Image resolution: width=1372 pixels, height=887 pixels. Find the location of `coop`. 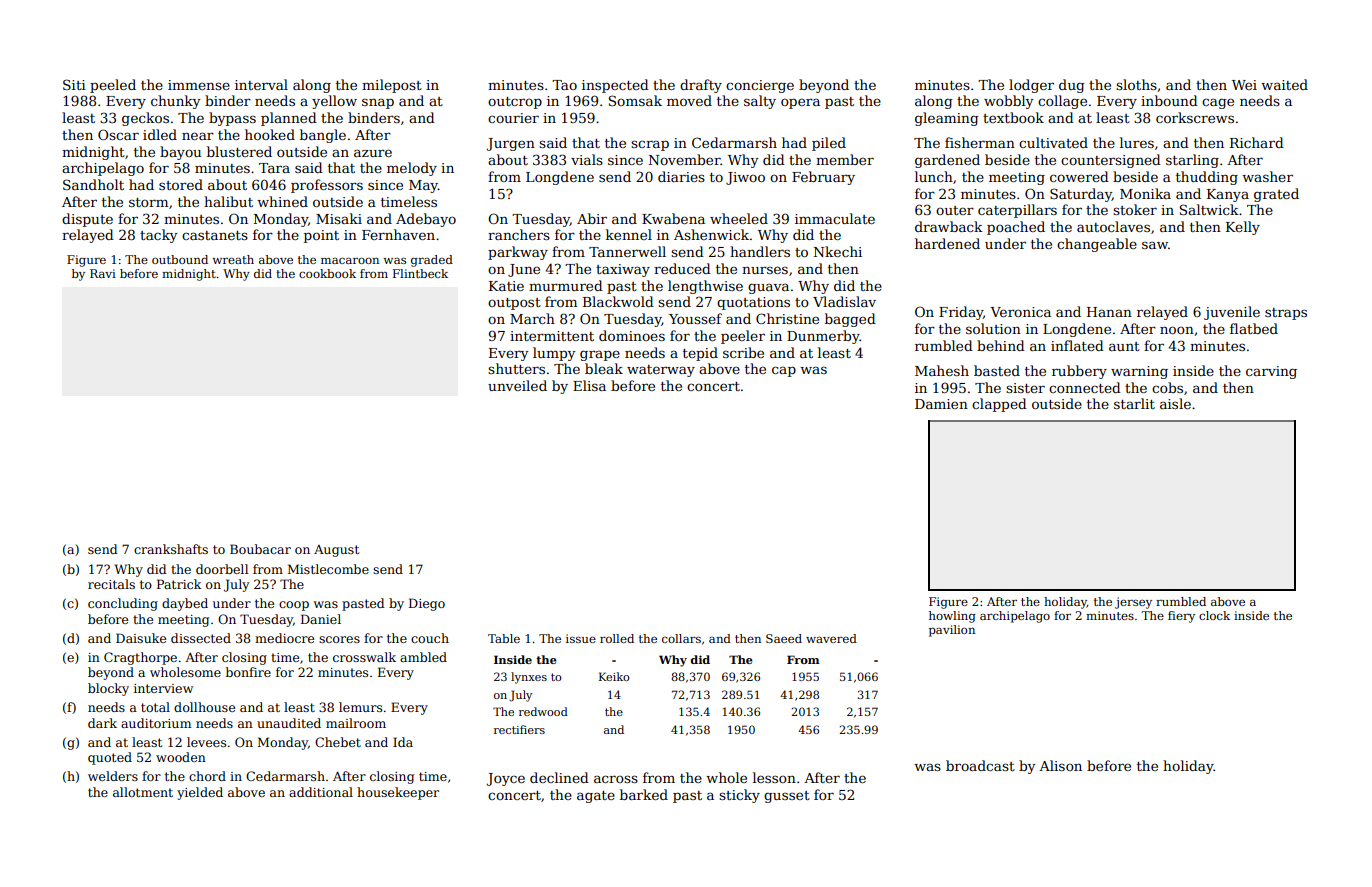

coop is located at coordinates (294, 606).
